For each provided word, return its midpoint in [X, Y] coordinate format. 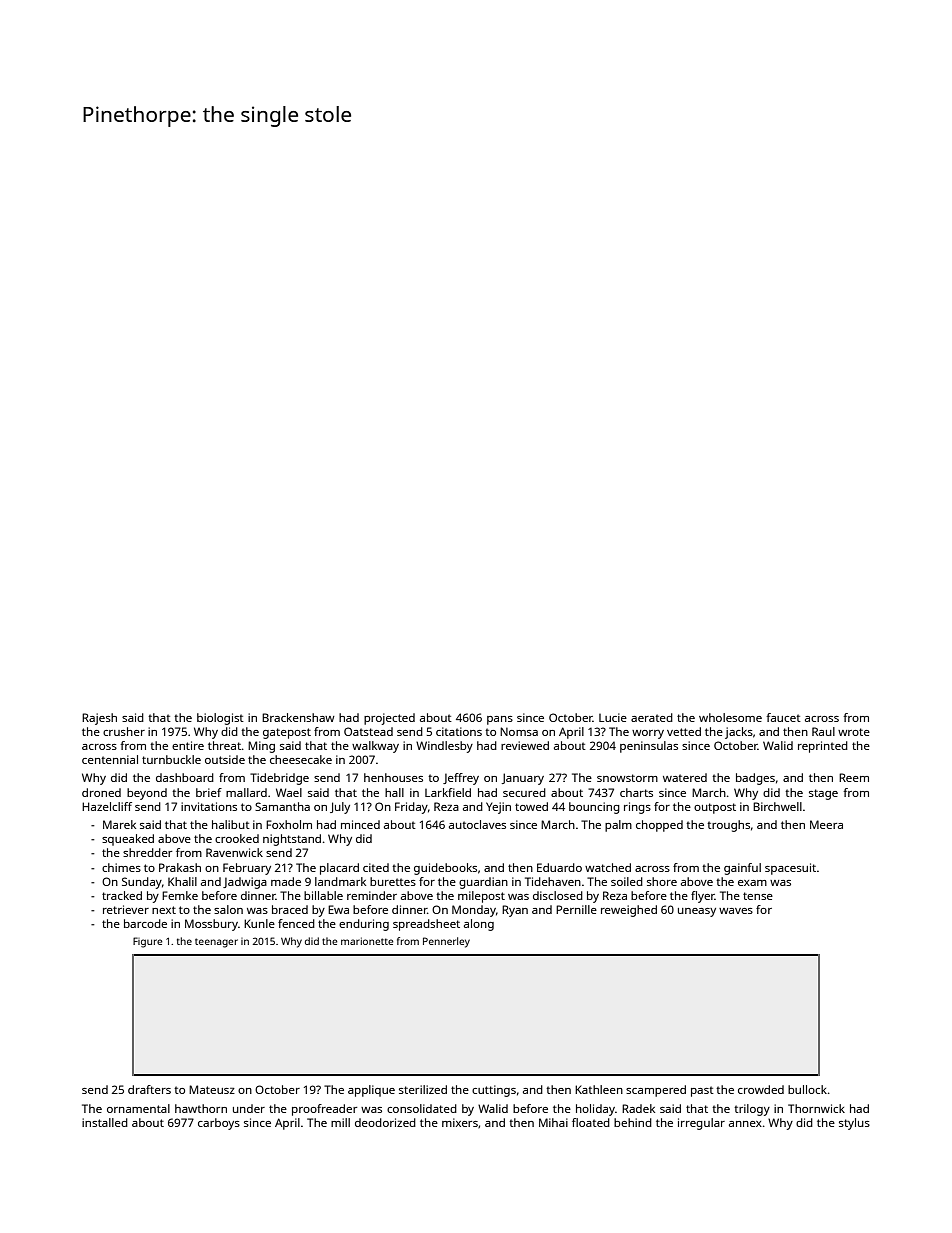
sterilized [423, 1089]
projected [389, 719]
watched [608, 867]
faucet [783, 717]
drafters [149, 1089]
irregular [701, 1124]
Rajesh [99, 719]
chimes [121, 867]
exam [752, 883]
